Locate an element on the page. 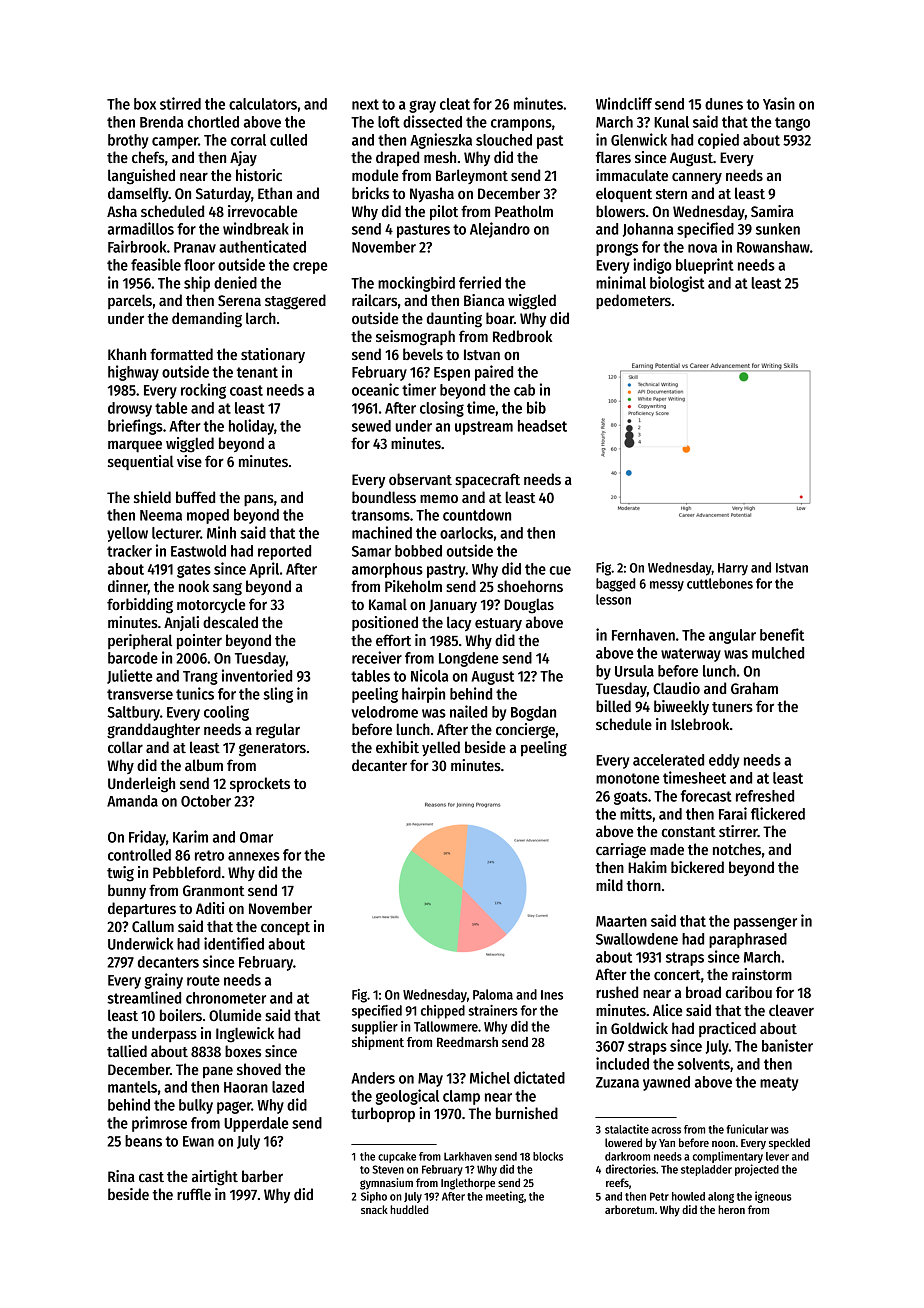 The width and height of the image is (924, 1308). gates is located at coordinates (194, 571).
